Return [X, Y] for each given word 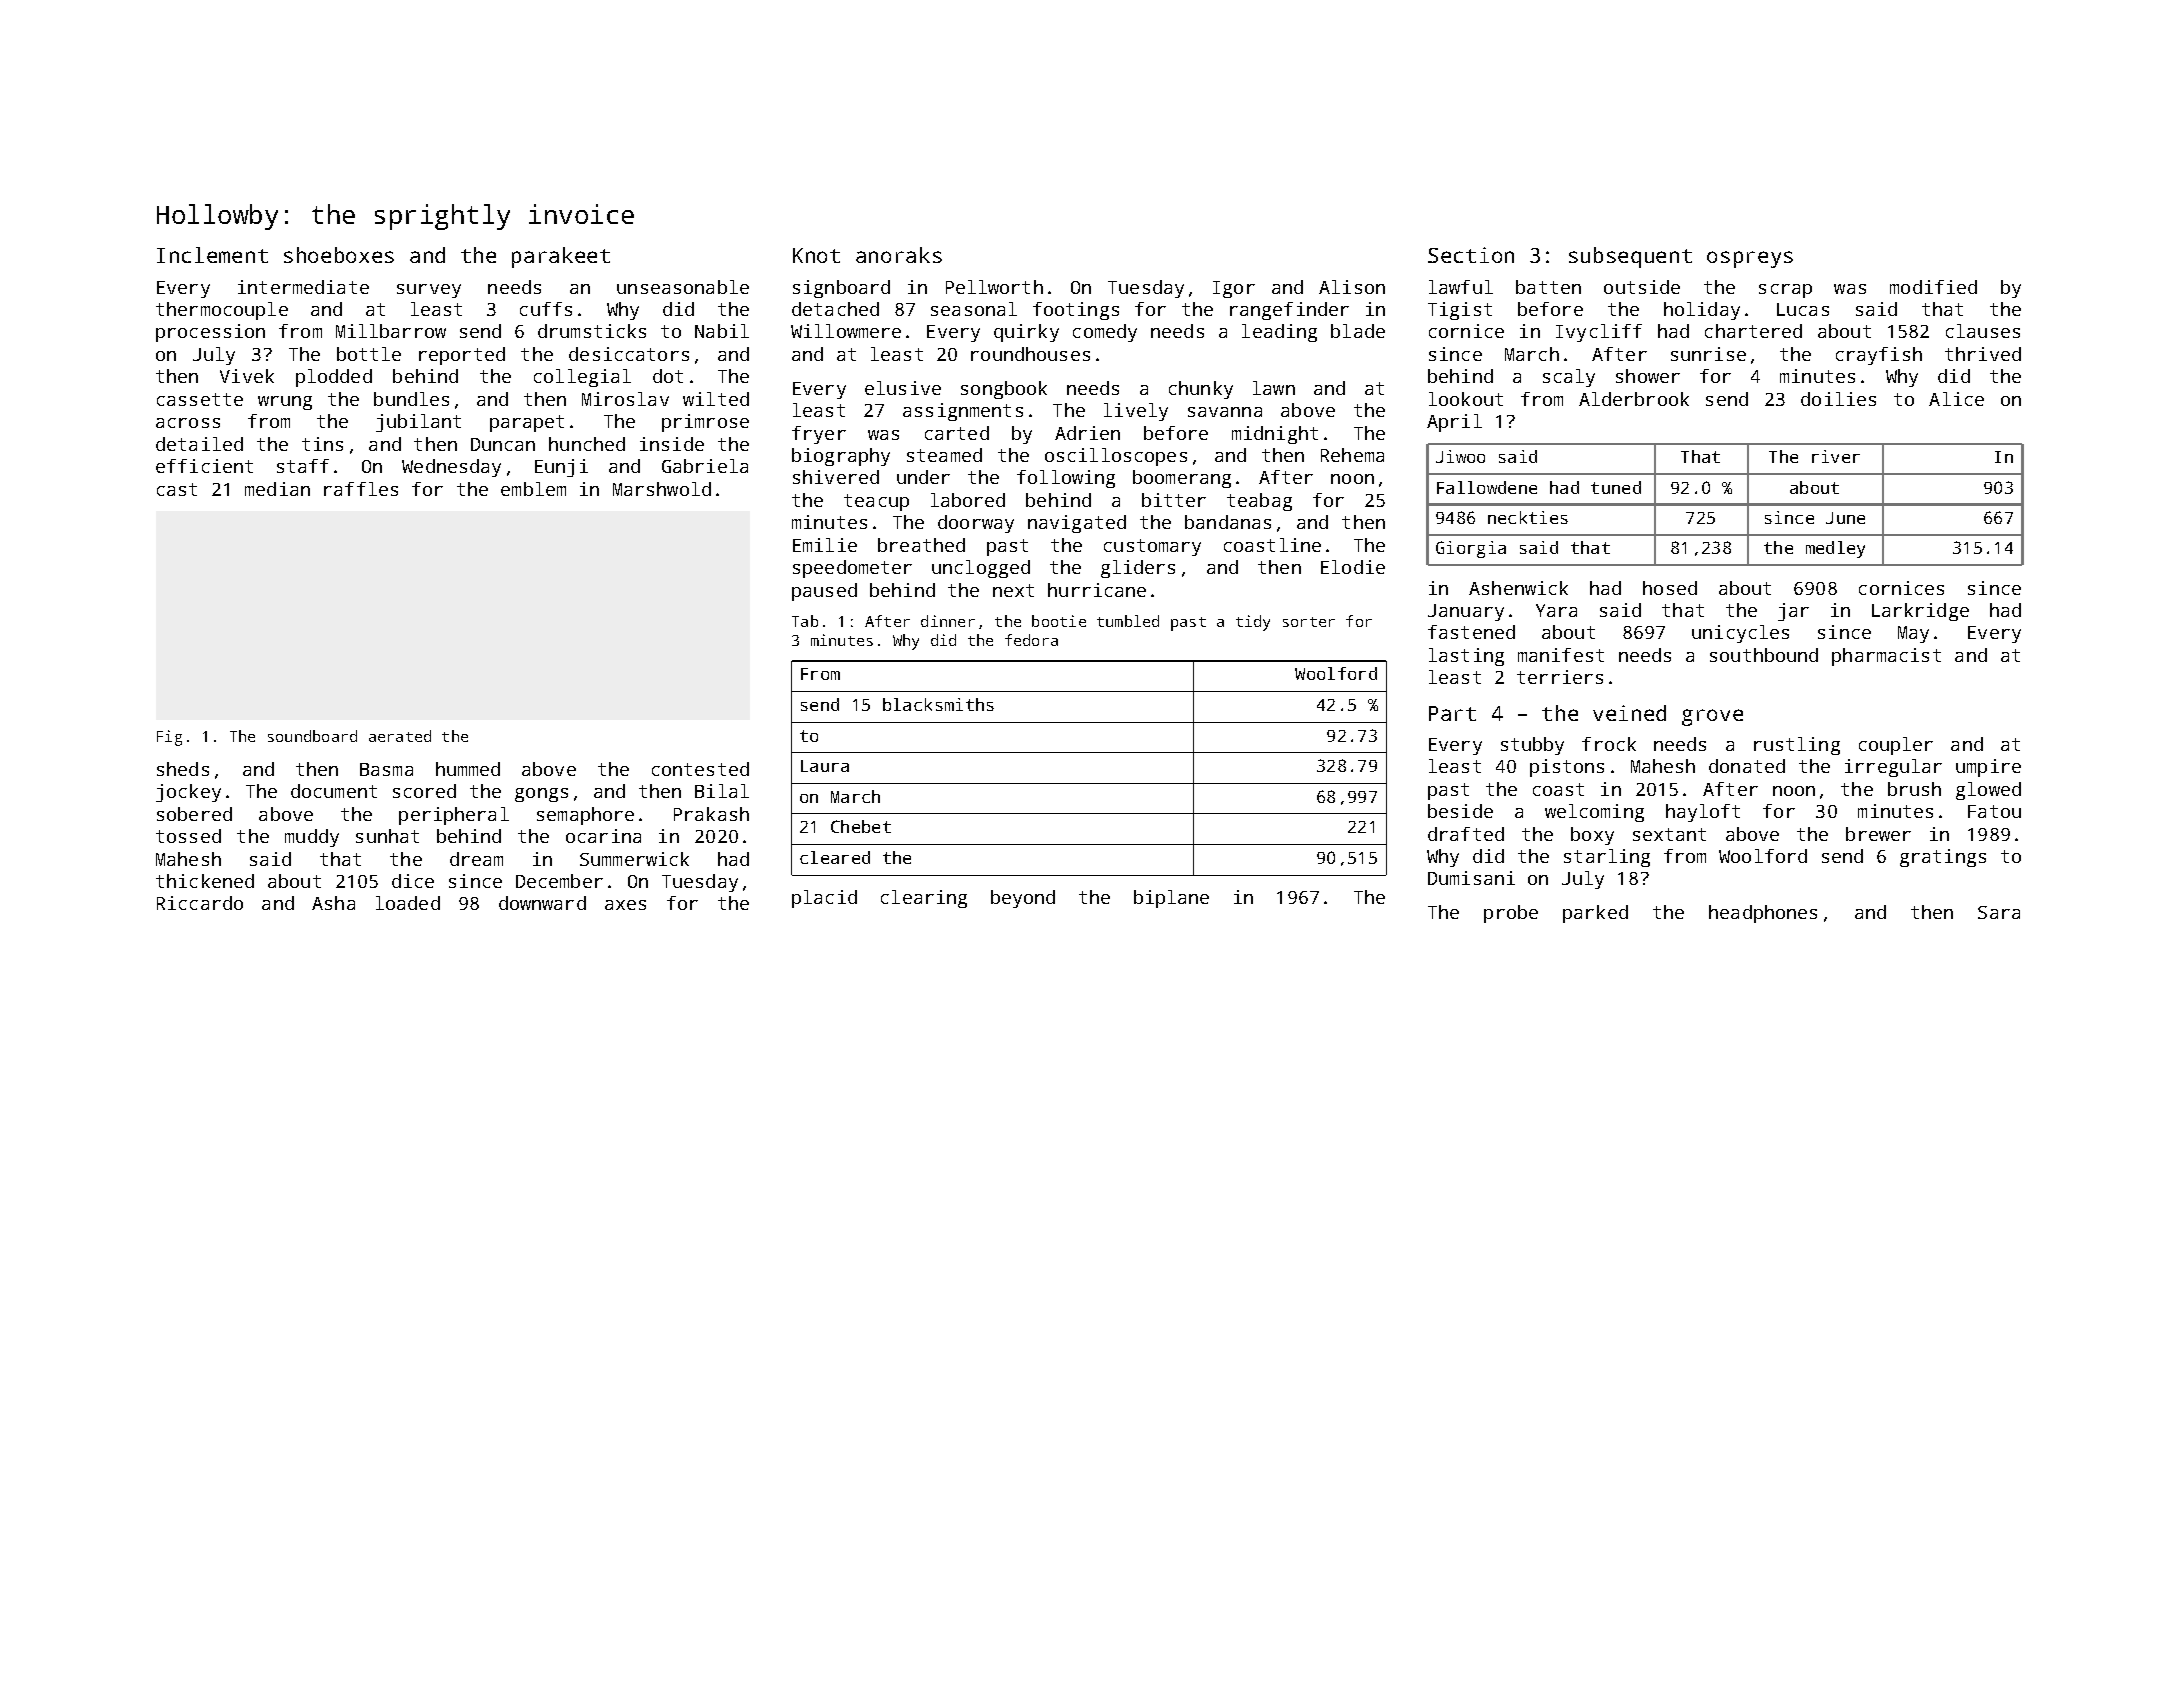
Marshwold [662, 489]
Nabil [722, 331]
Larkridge [1920, 612]
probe [1511, 914]
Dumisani [1471, 878]
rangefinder [1289, 311]
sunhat [387, 836]
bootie [1059, 621]
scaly [1569, 378]
